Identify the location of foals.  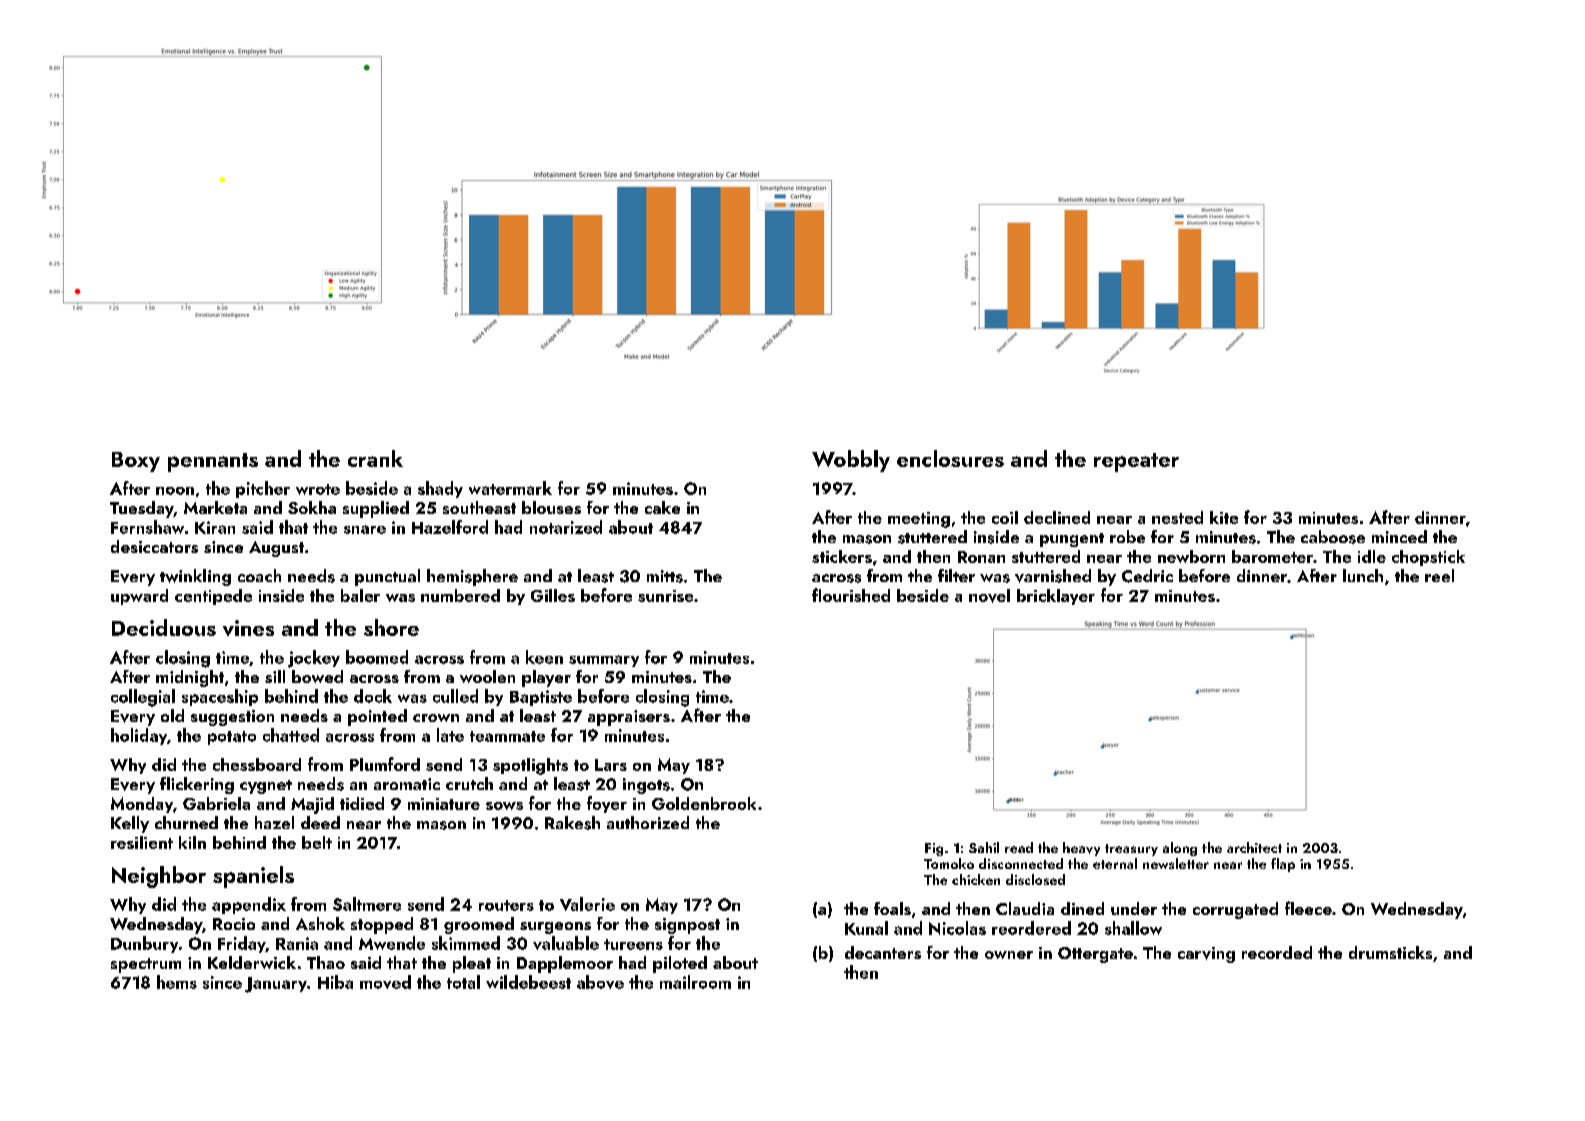
(892, 908).
